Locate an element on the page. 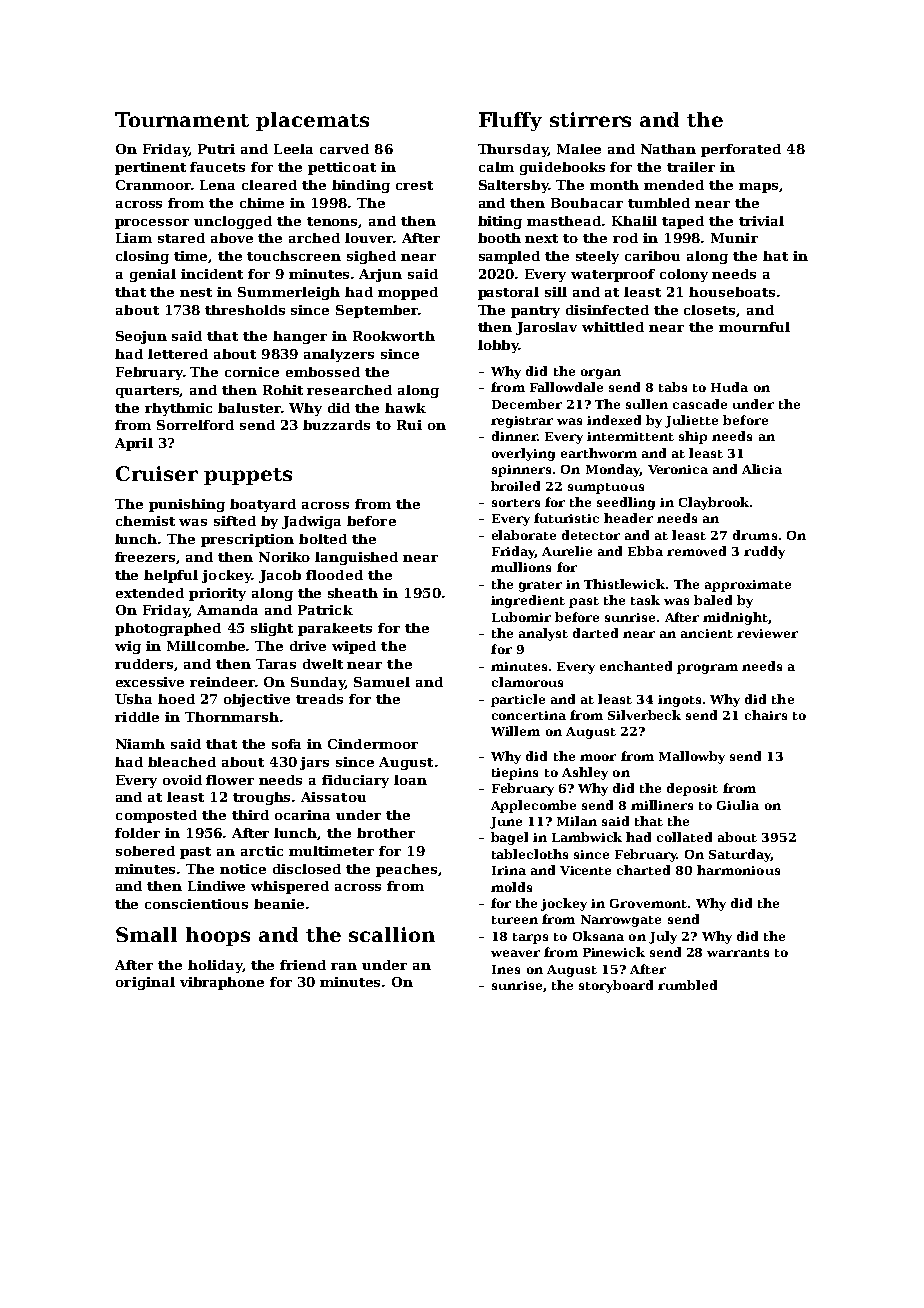 This document has width=924, height=1308. ocarina is located at coordinates (302, 815).
